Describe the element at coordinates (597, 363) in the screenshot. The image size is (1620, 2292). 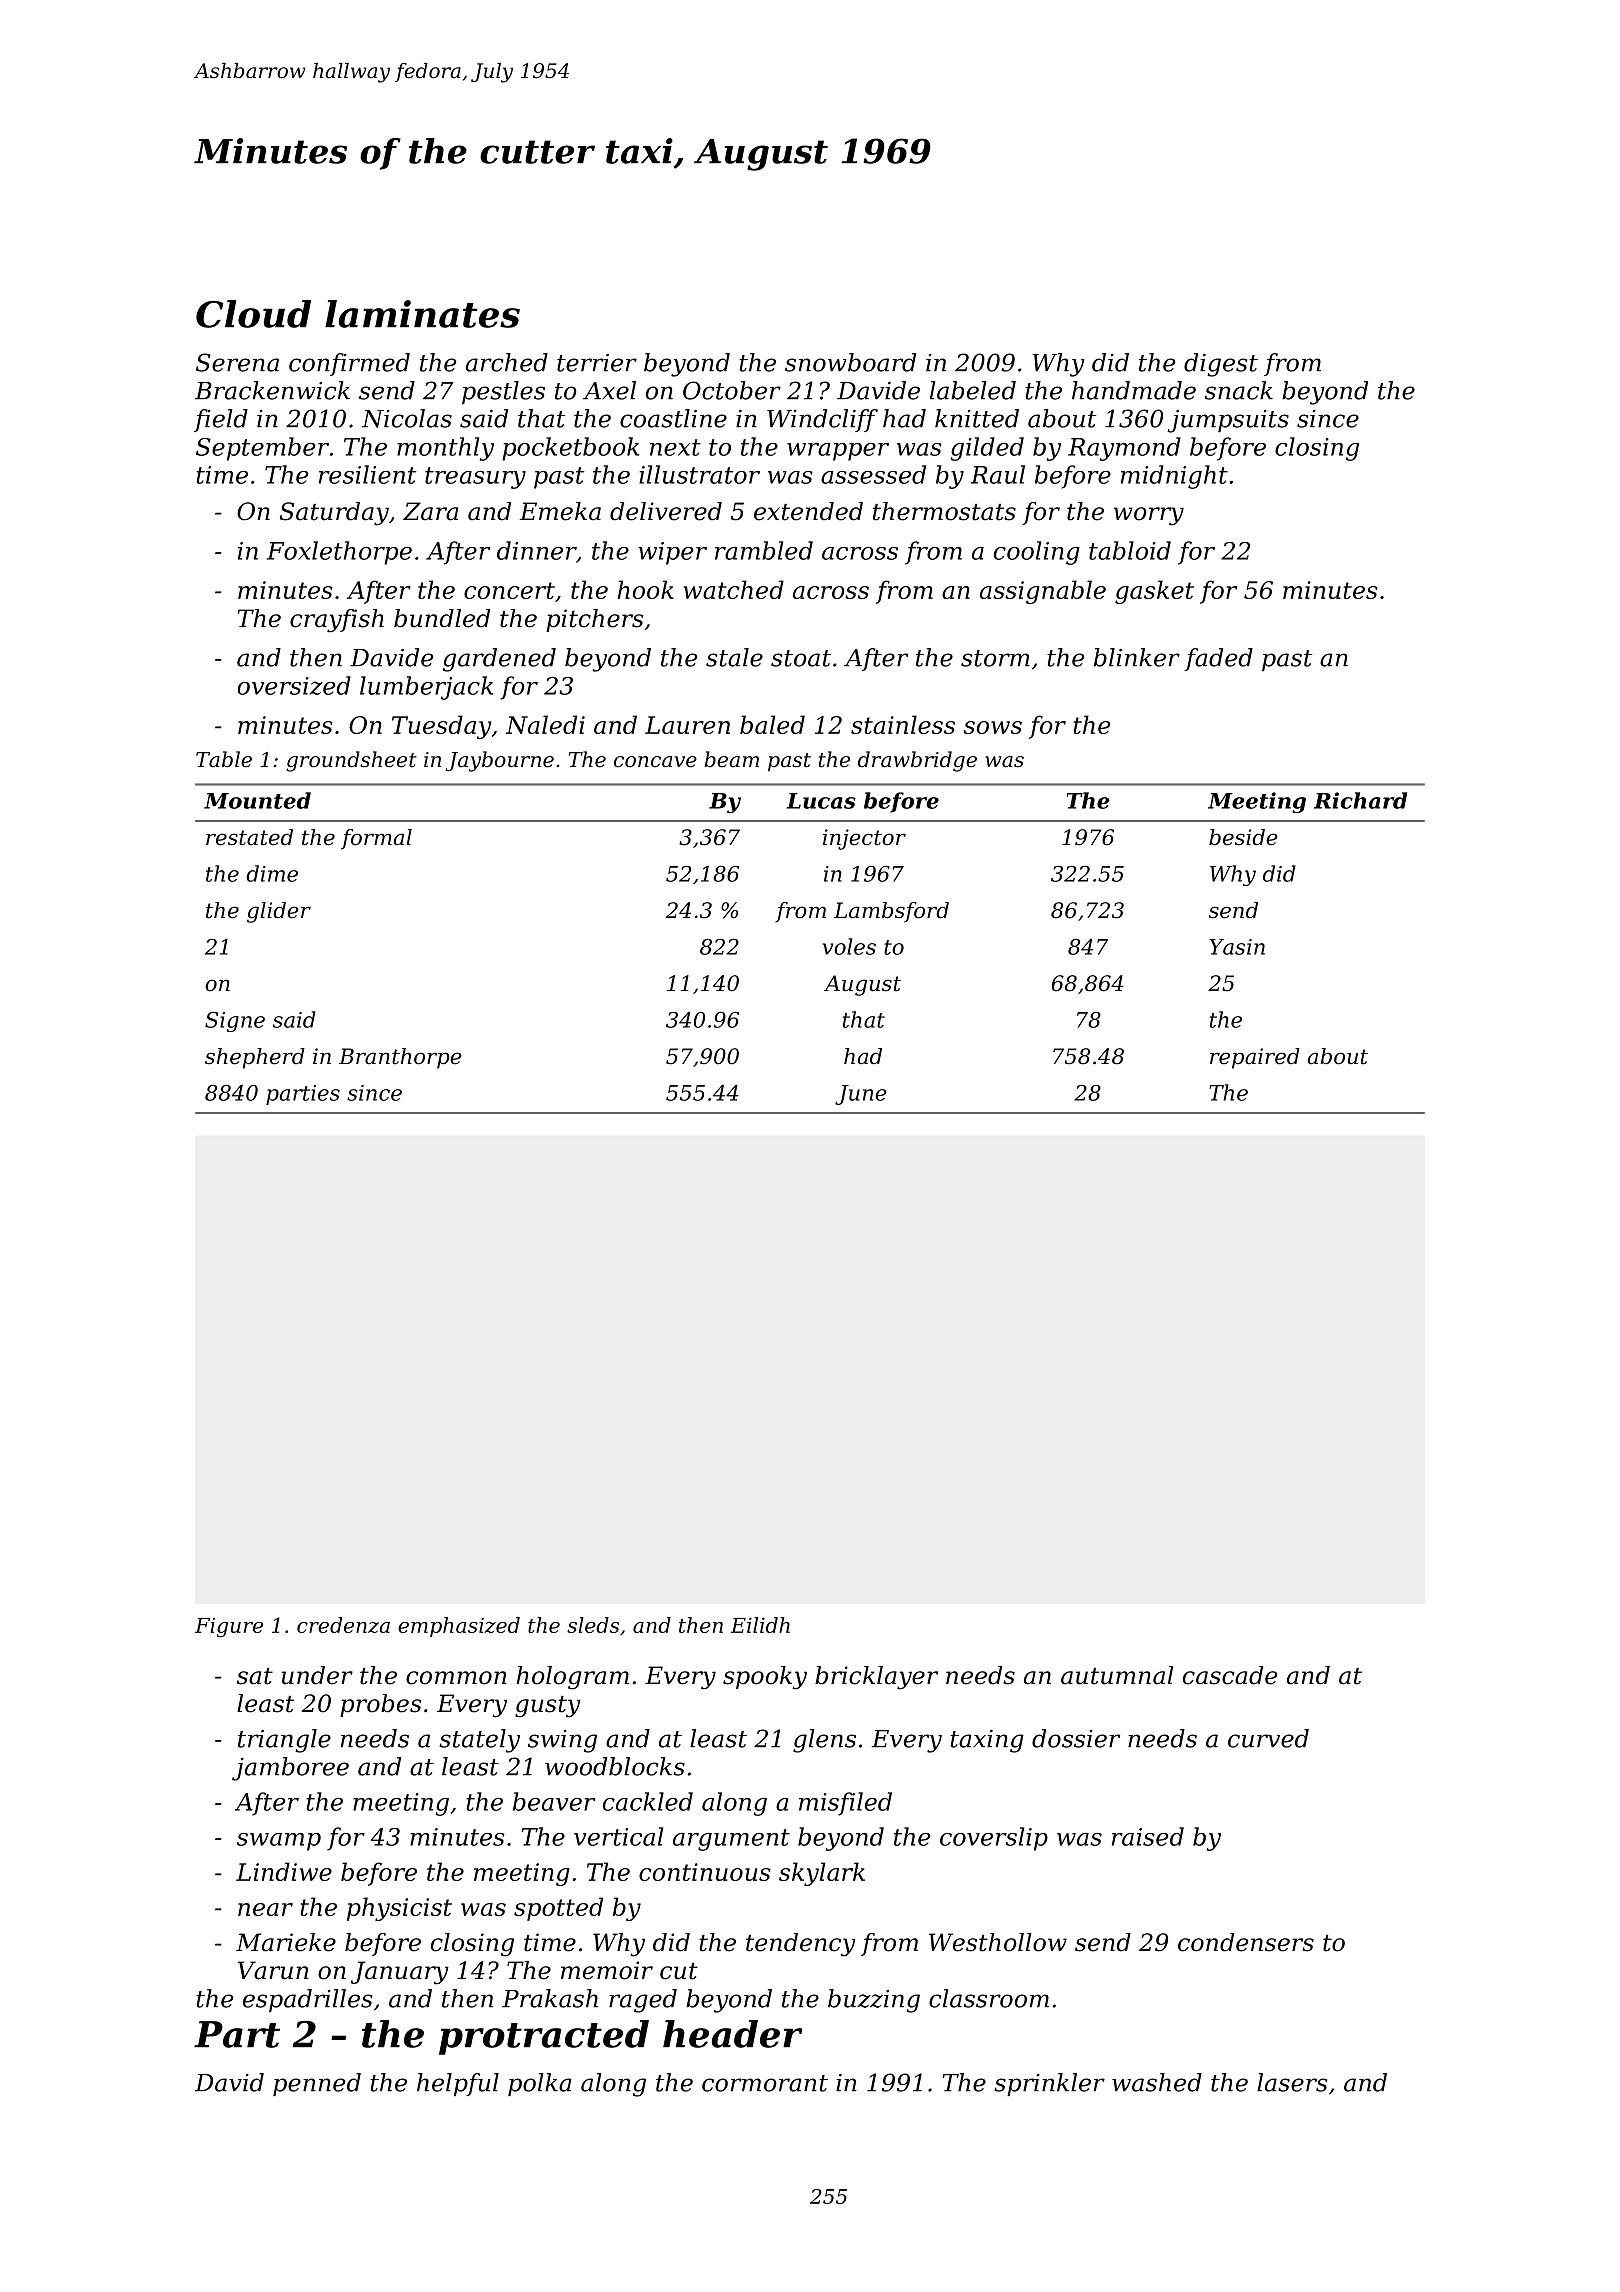
I see `terrier` at that location.
